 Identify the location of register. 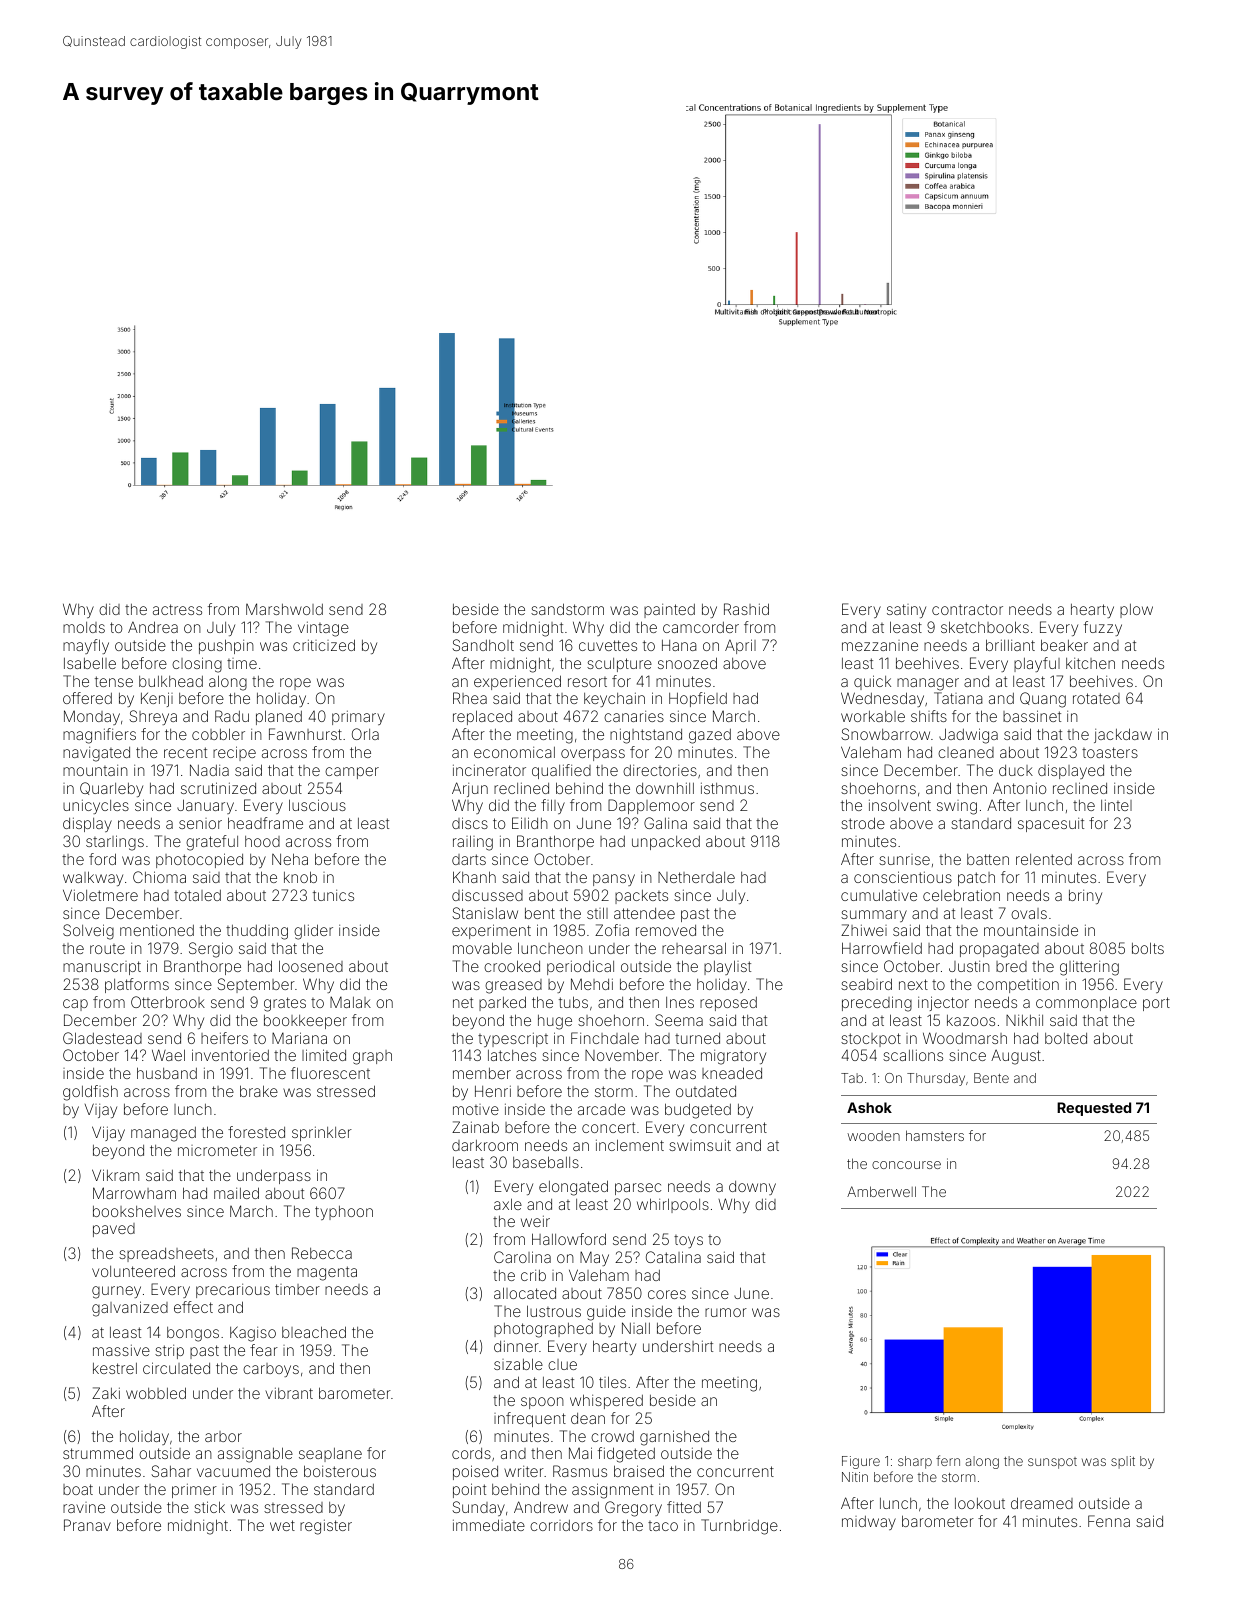
(326, 1527).
